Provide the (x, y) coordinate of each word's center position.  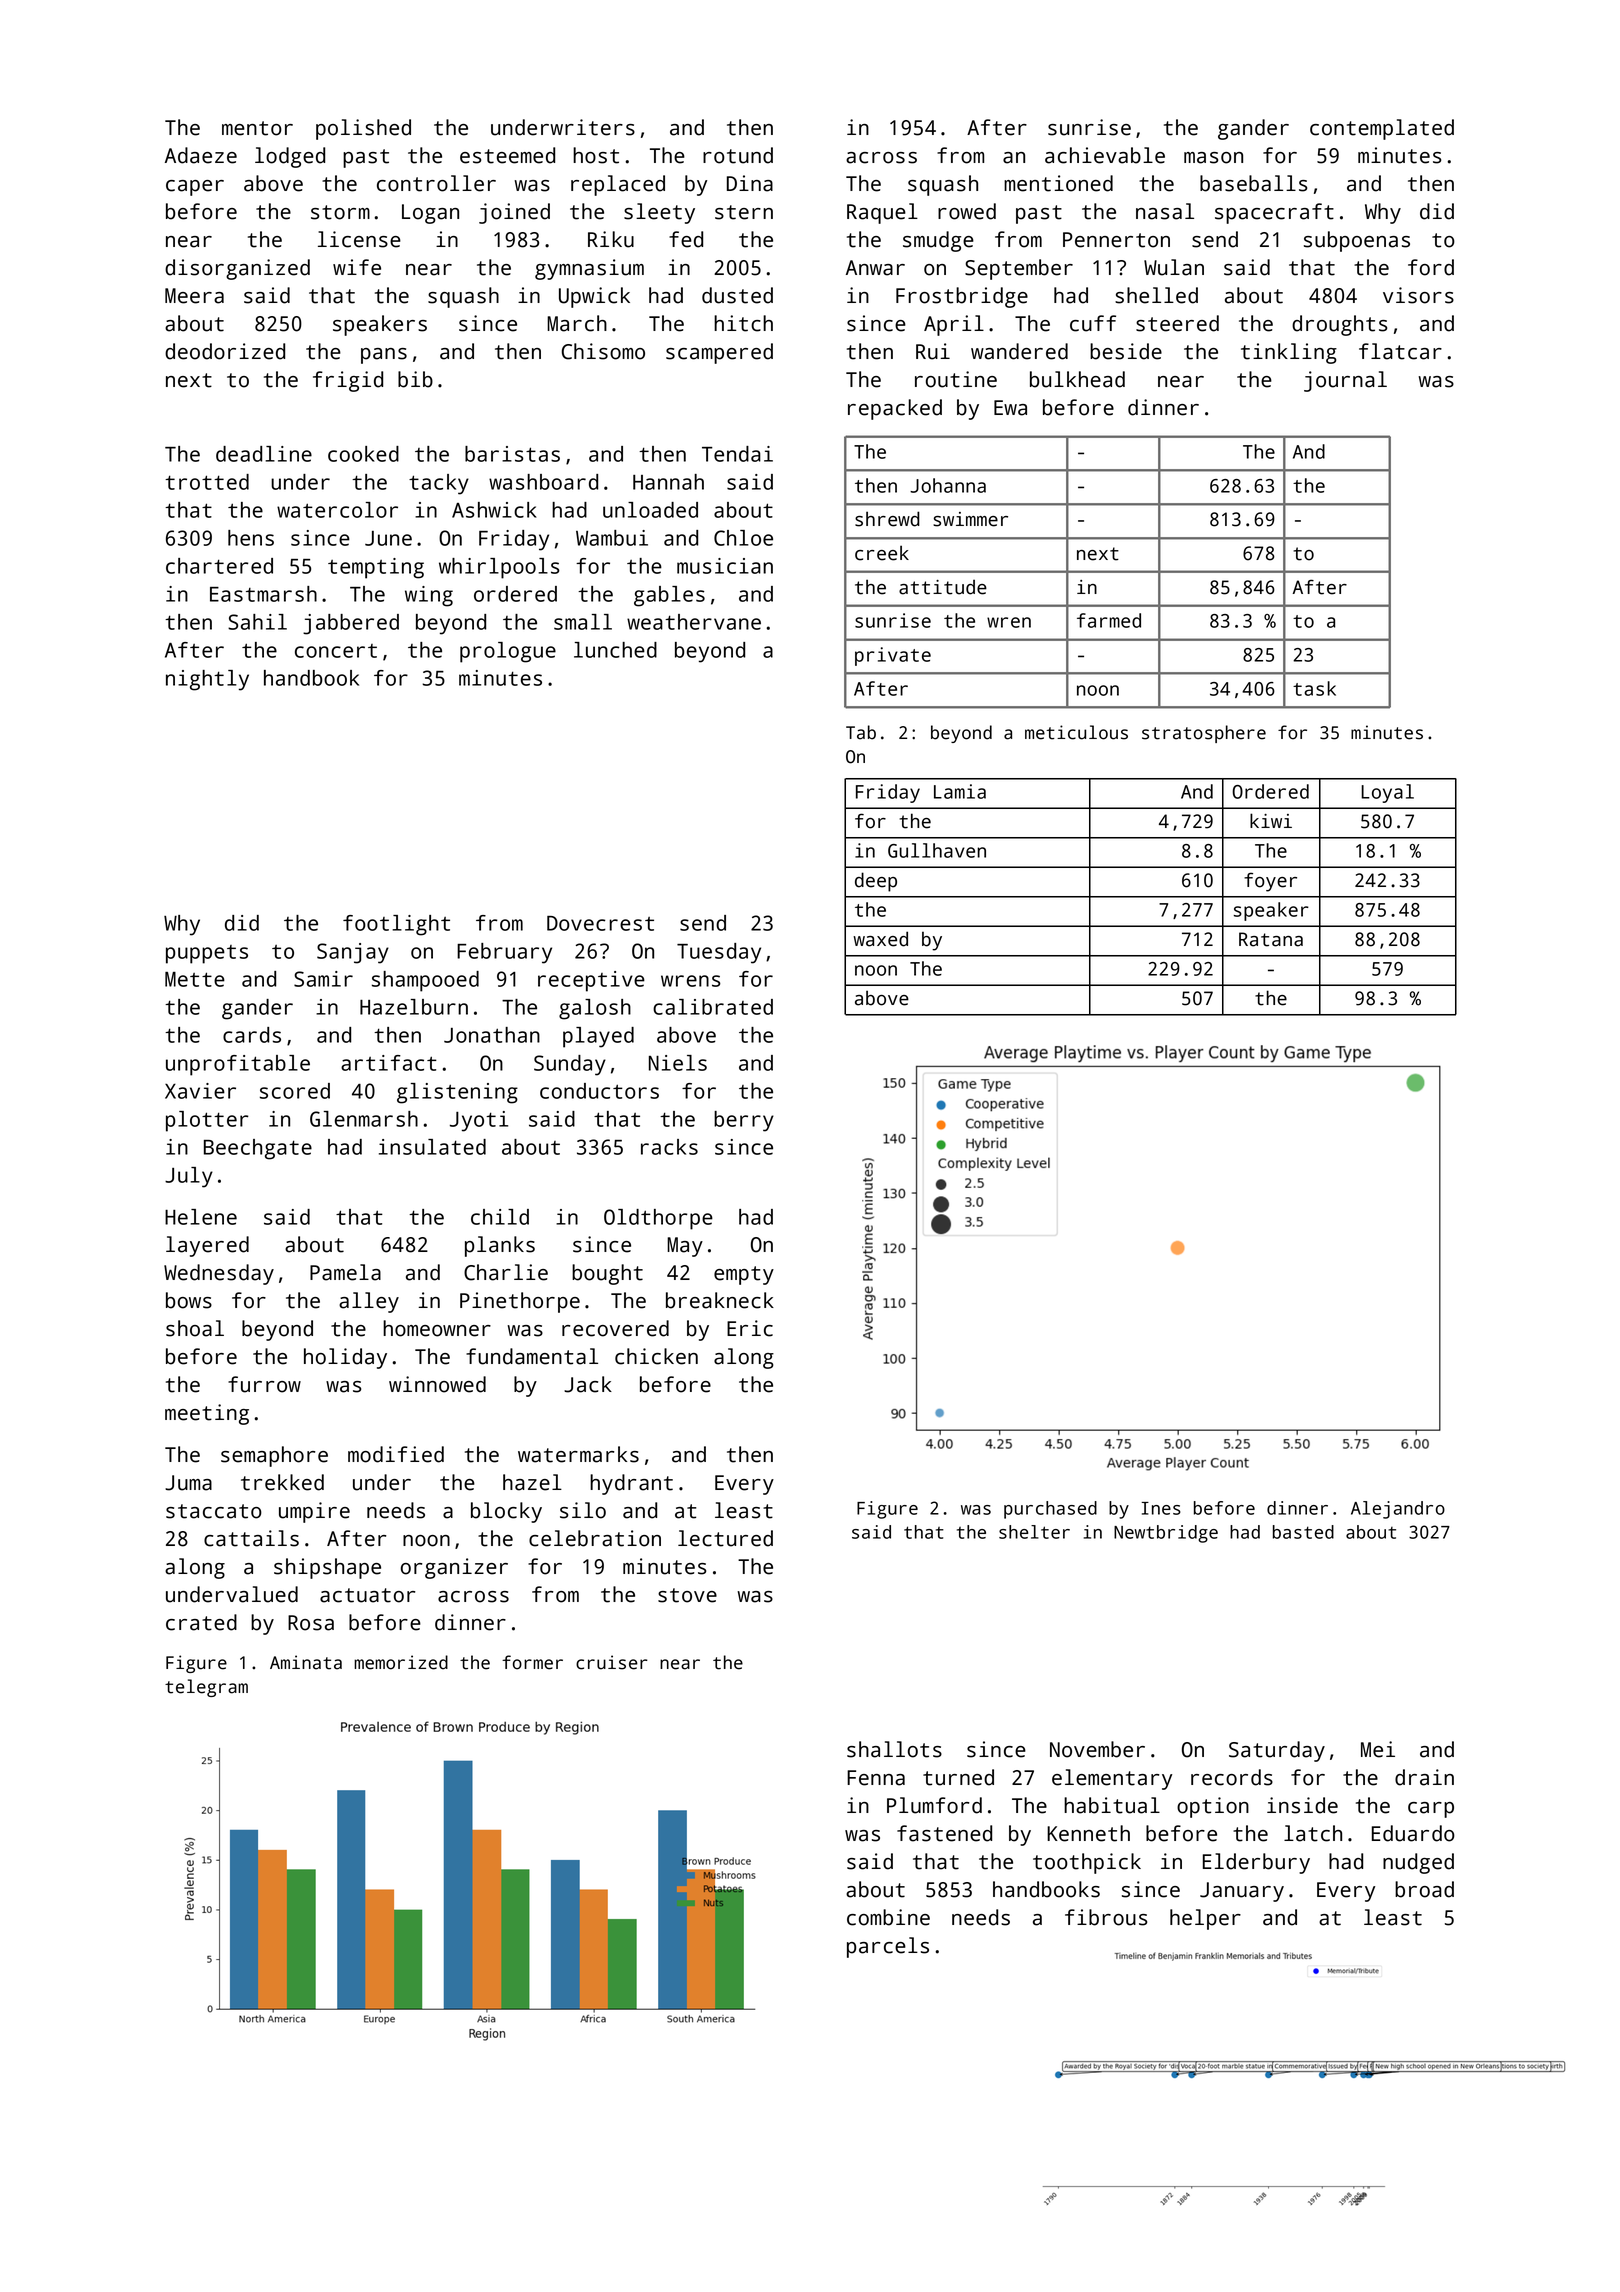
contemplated (1382, 129)
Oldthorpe (658, 1219)
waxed (880, 939)
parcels (888, 1947)
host (596, 155)
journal (1345, 381)
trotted (207, 482)
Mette (195, 979)
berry (744, 1121)
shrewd (887, 519)
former (532, 1662)
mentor (257, 128)
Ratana (1271, 939)
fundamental (532, 1356)
